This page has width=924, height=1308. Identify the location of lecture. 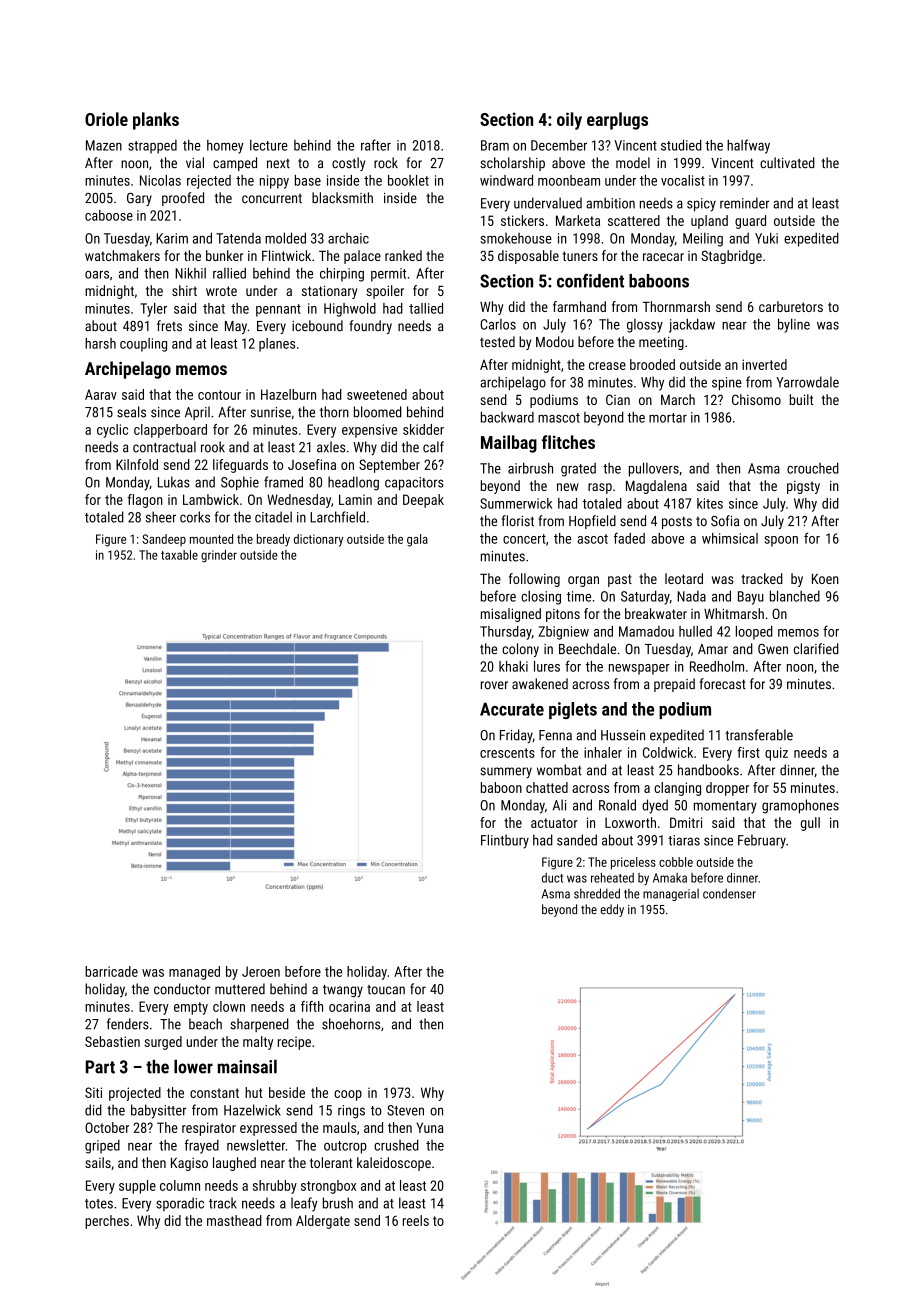
(269, 145).
